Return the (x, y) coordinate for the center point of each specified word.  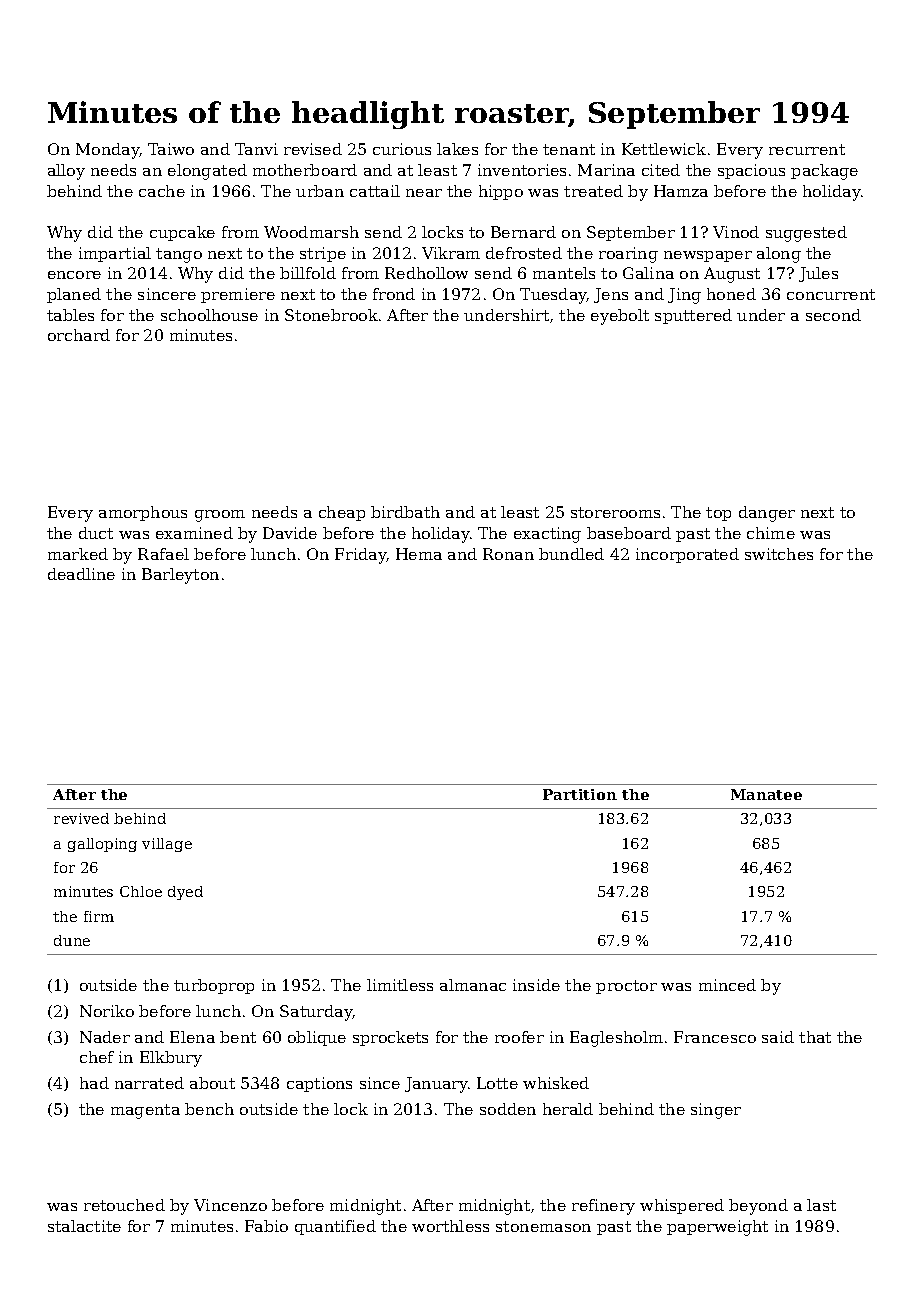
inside (536, 985)
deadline (81, 574)
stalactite (84, 1226)
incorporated (687, 555)
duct (96, 533)
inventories (522, 170)
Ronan (508, 554)
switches (779, 554)
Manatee (766, 794)
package (824, 172)
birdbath (405, 512)
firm (99, 916)
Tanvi (256, 149)
